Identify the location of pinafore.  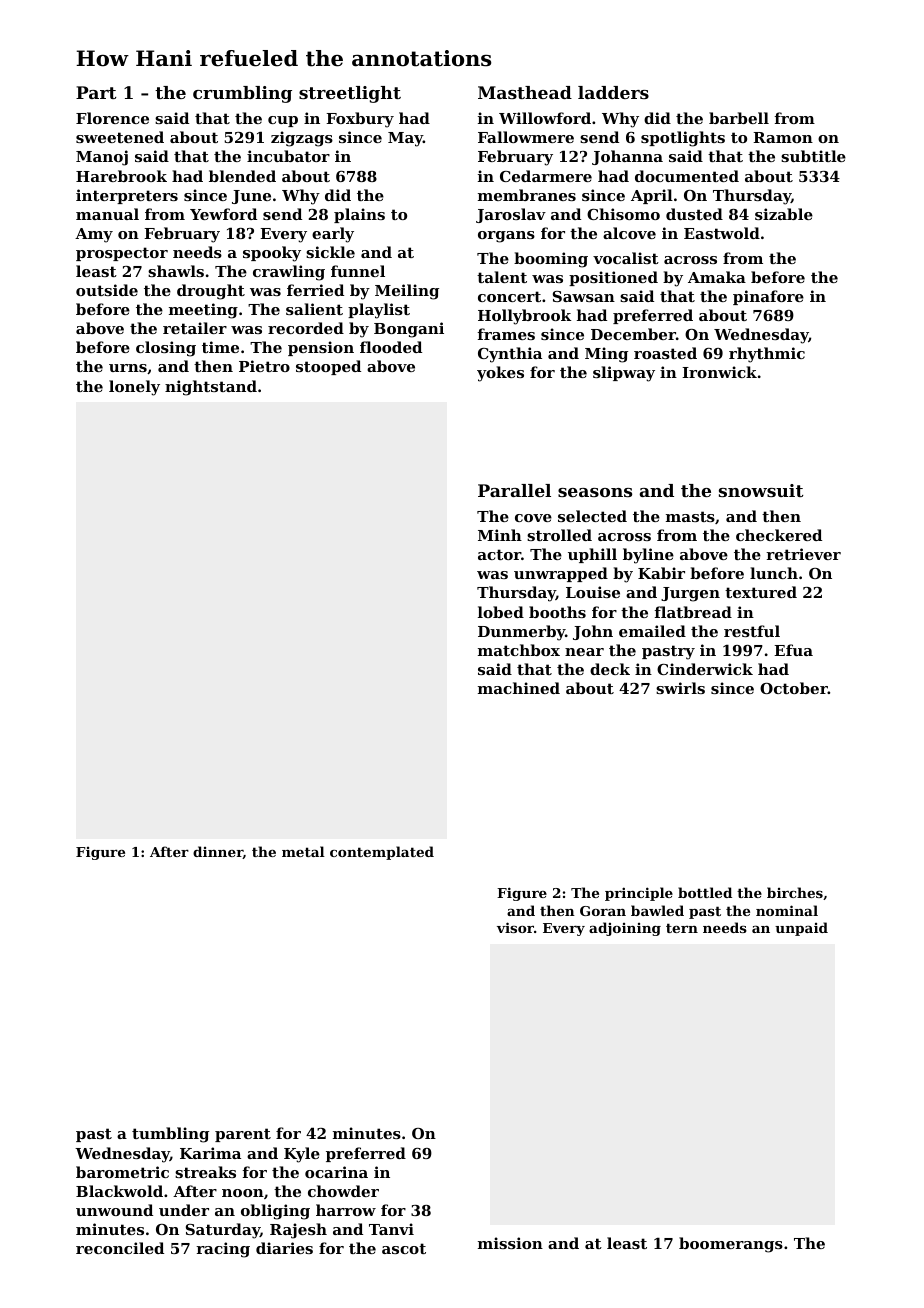
(768, 297).
